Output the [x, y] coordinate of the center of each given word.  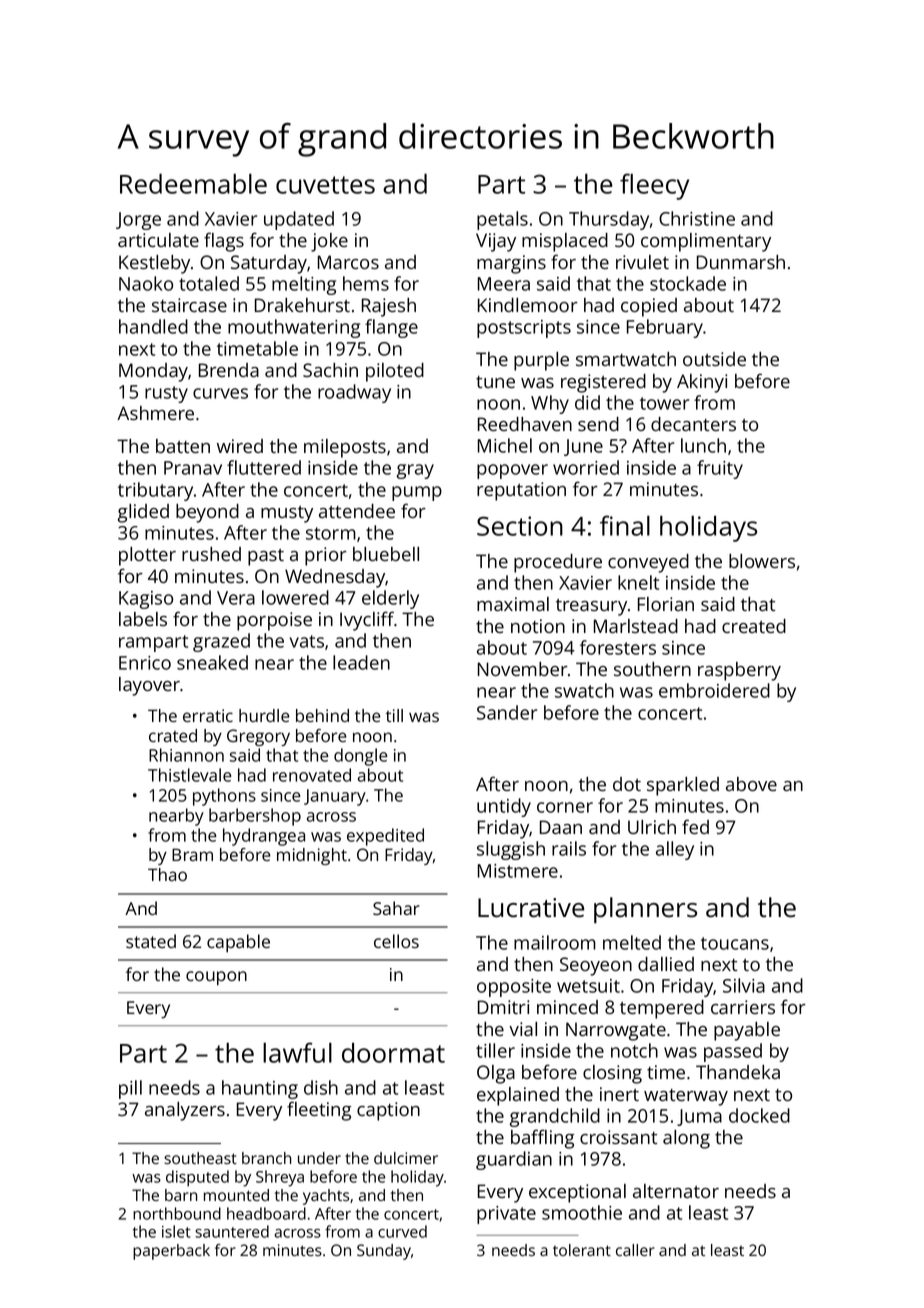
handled [153, 326]
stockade [688, 283]
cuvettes [325, 185]
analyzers [185, 1111]
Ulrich [652, 827]
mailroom [555, 942]
